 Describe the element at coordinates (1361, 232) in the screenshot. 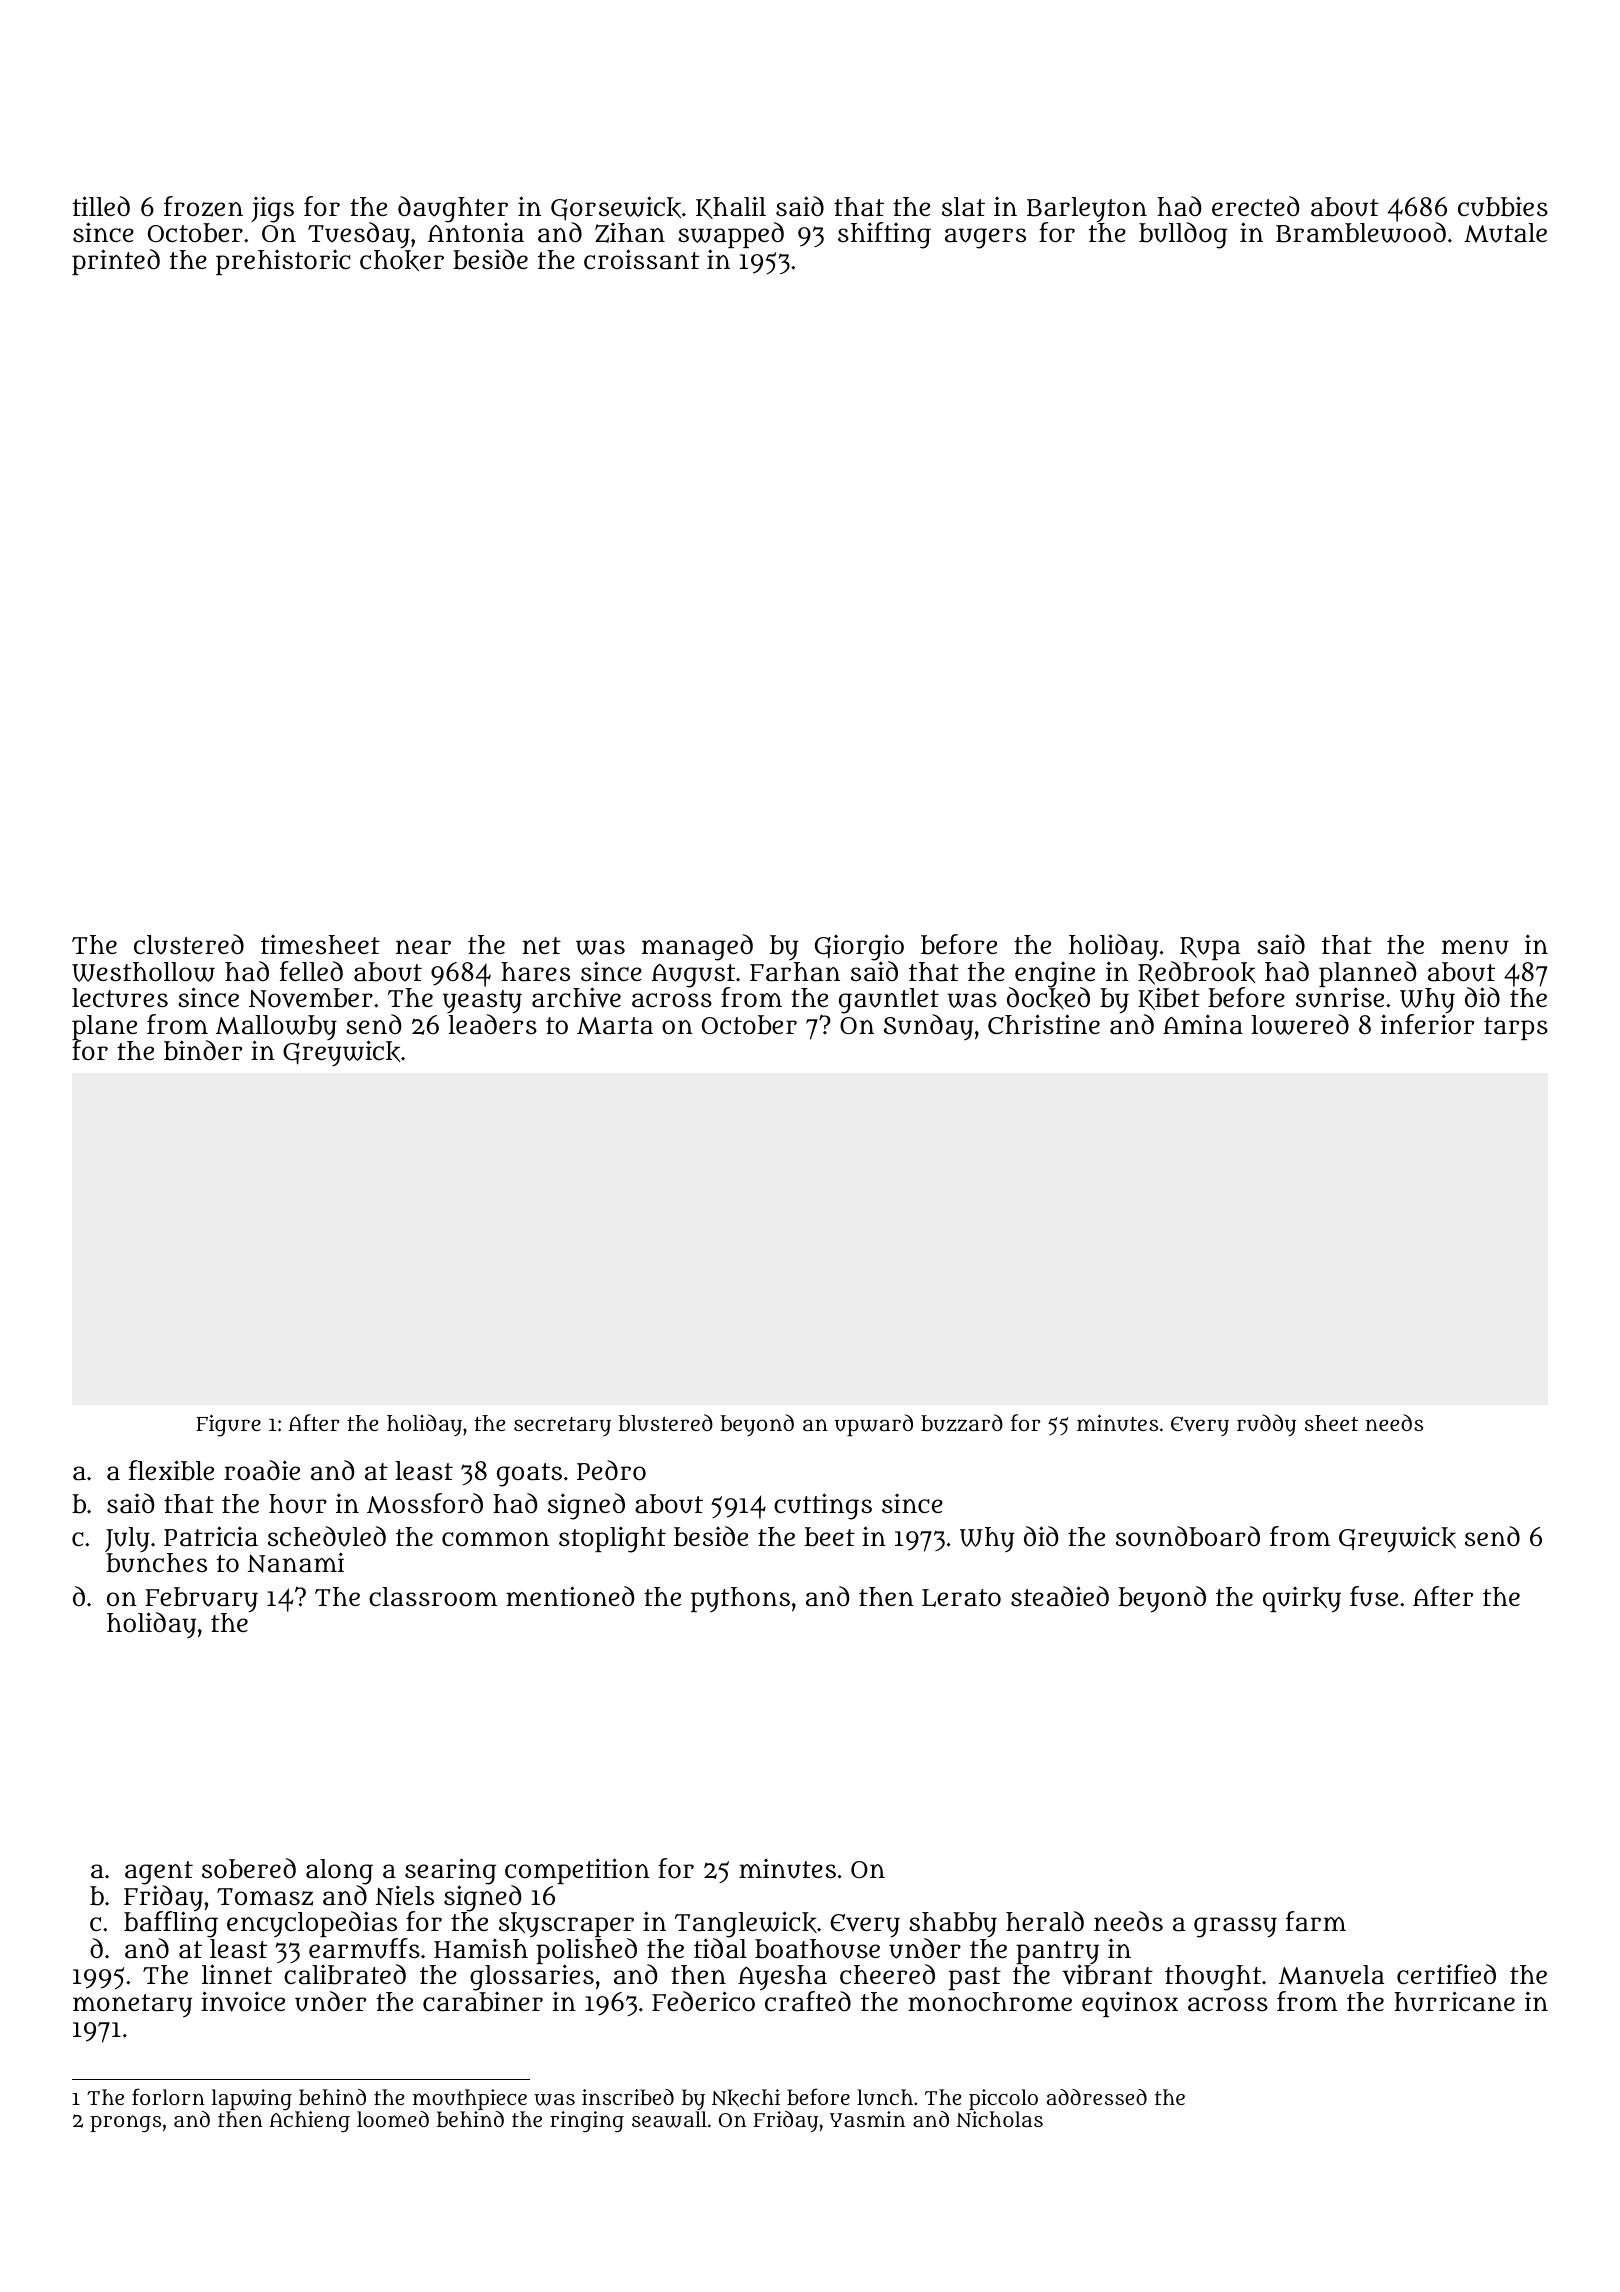

I see `Bramblewood` at that location.
